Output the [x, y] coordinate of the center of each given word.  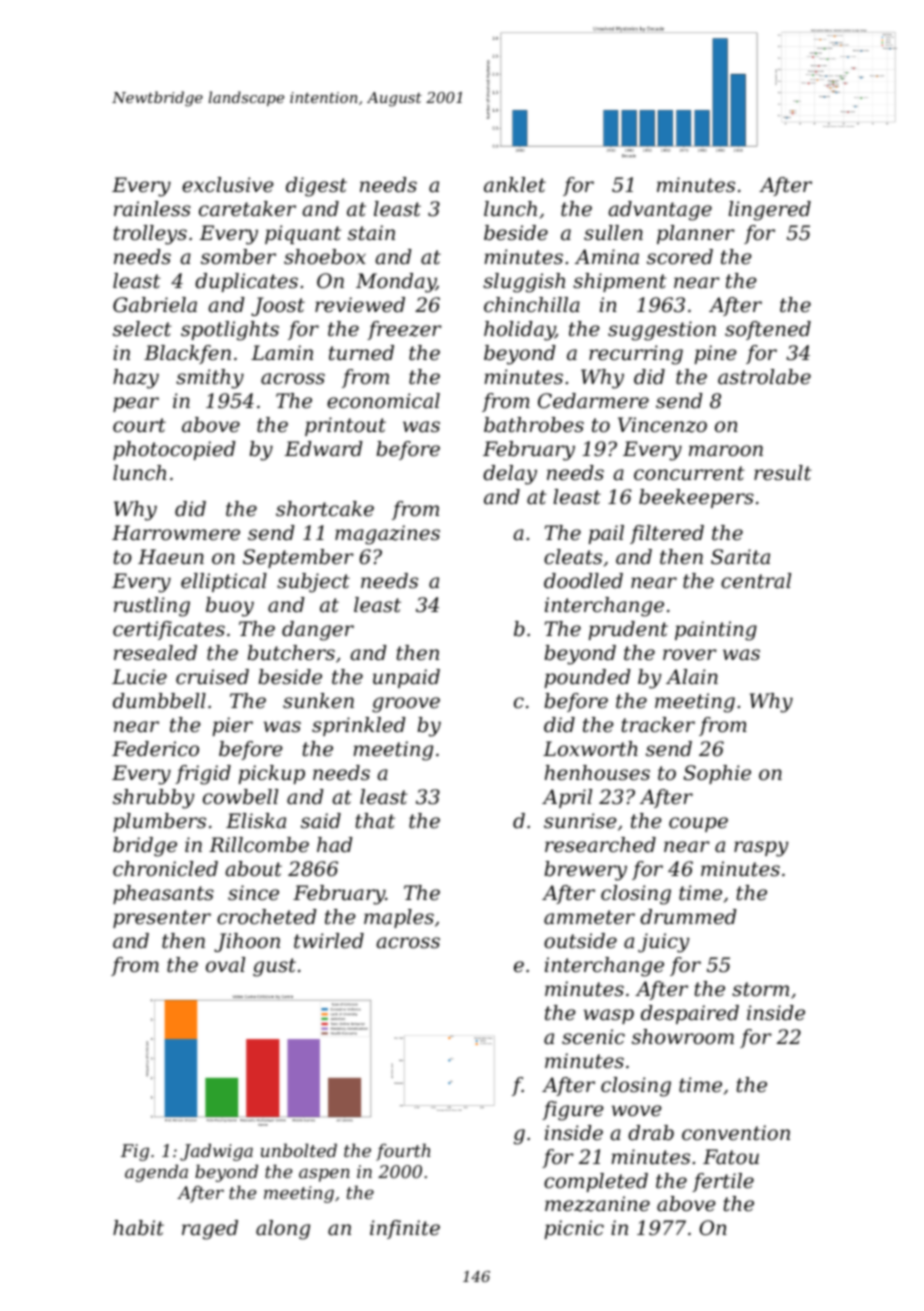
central [756, 581]
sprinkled [359, 726]
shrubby [153, 799]
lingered [769, 211]
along [283, 1230]
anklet [515, 185]
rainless [152, 209]
